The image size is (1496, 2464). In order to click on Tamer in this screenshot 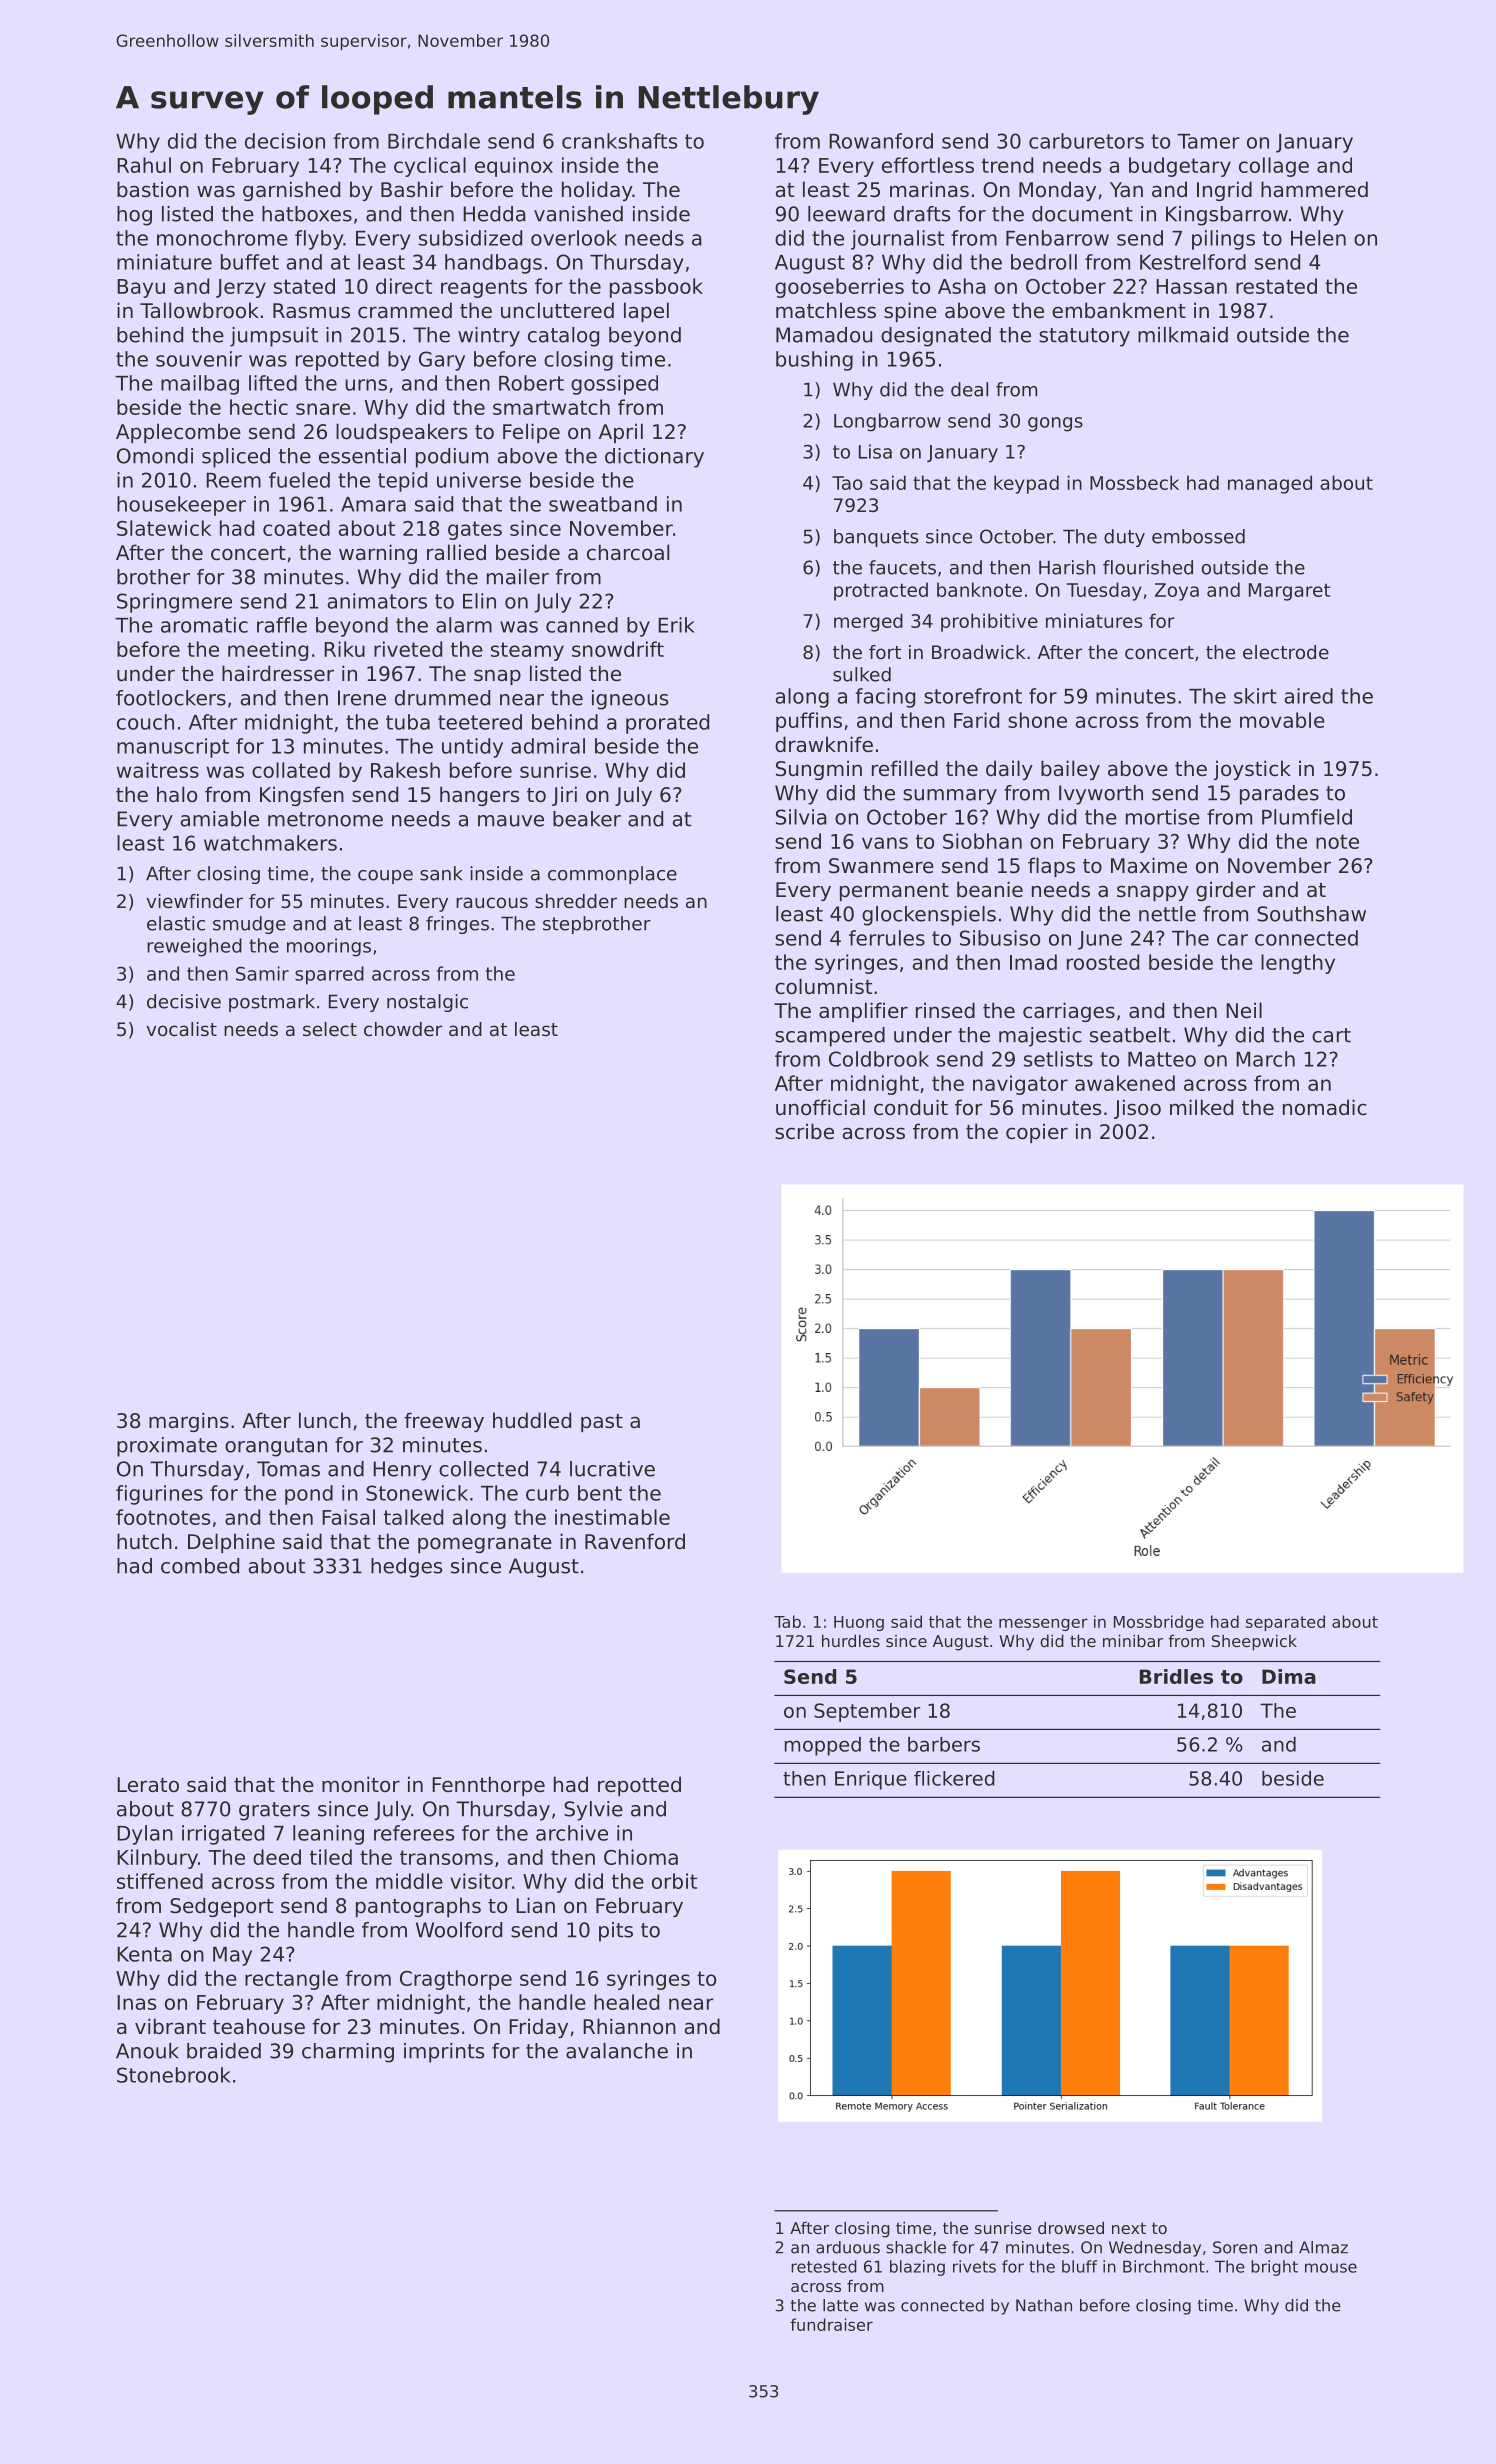, I will do `click(1208, 141)`.
